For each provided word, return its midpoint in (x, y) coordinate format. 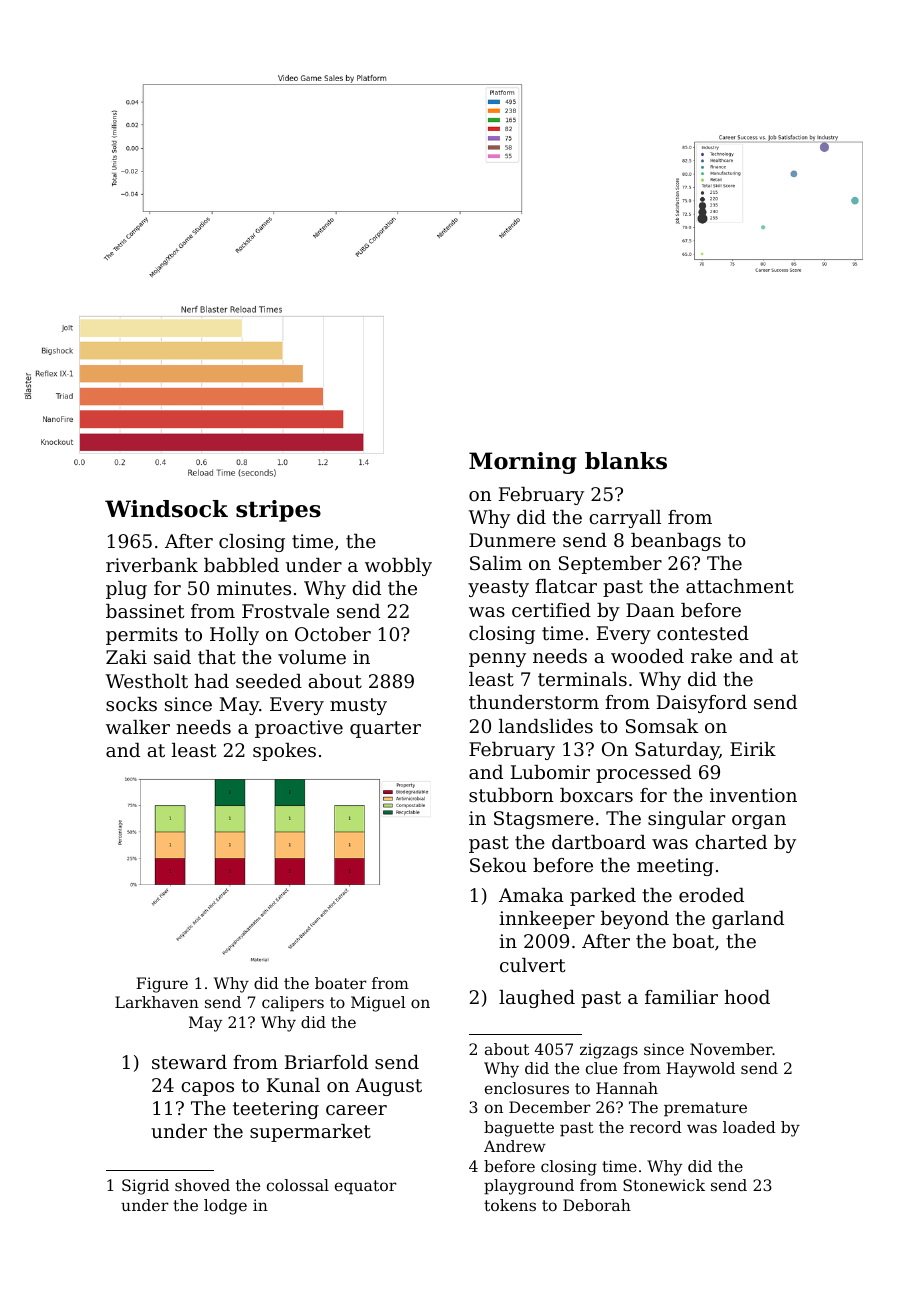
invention (753, 795)
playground (529, 1187)
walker (138, 727)
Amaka (531, 895)
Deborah (597, 1205)
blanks (626, 461)
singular (686, 820)
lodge (225, 1207)
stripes (278, 511)
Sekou (498, 865)
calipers (293, 1004)
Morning (523, 463)
